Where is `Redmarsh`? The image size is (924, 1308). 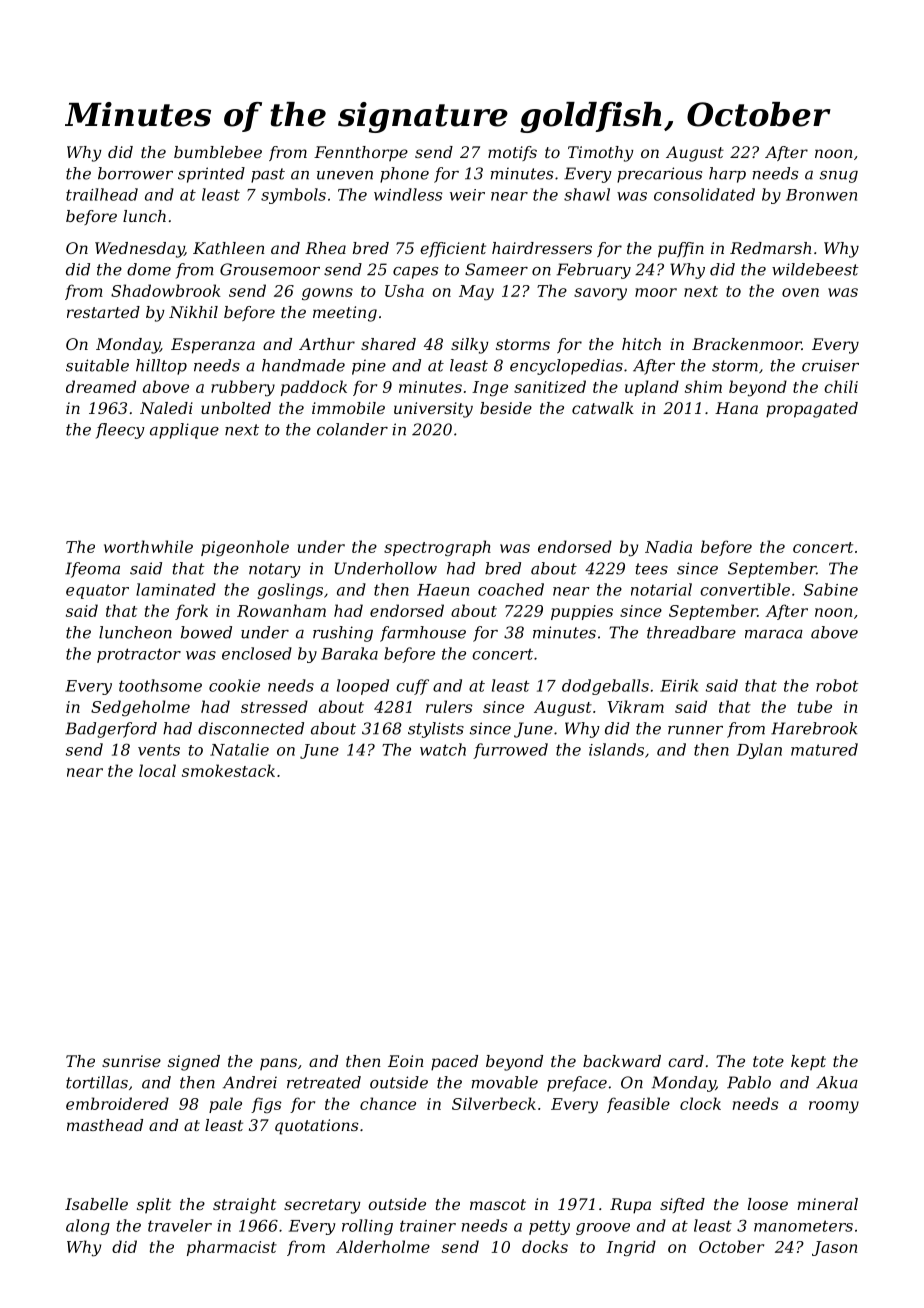
Redmarsh is located at coordinates (770, 248).
